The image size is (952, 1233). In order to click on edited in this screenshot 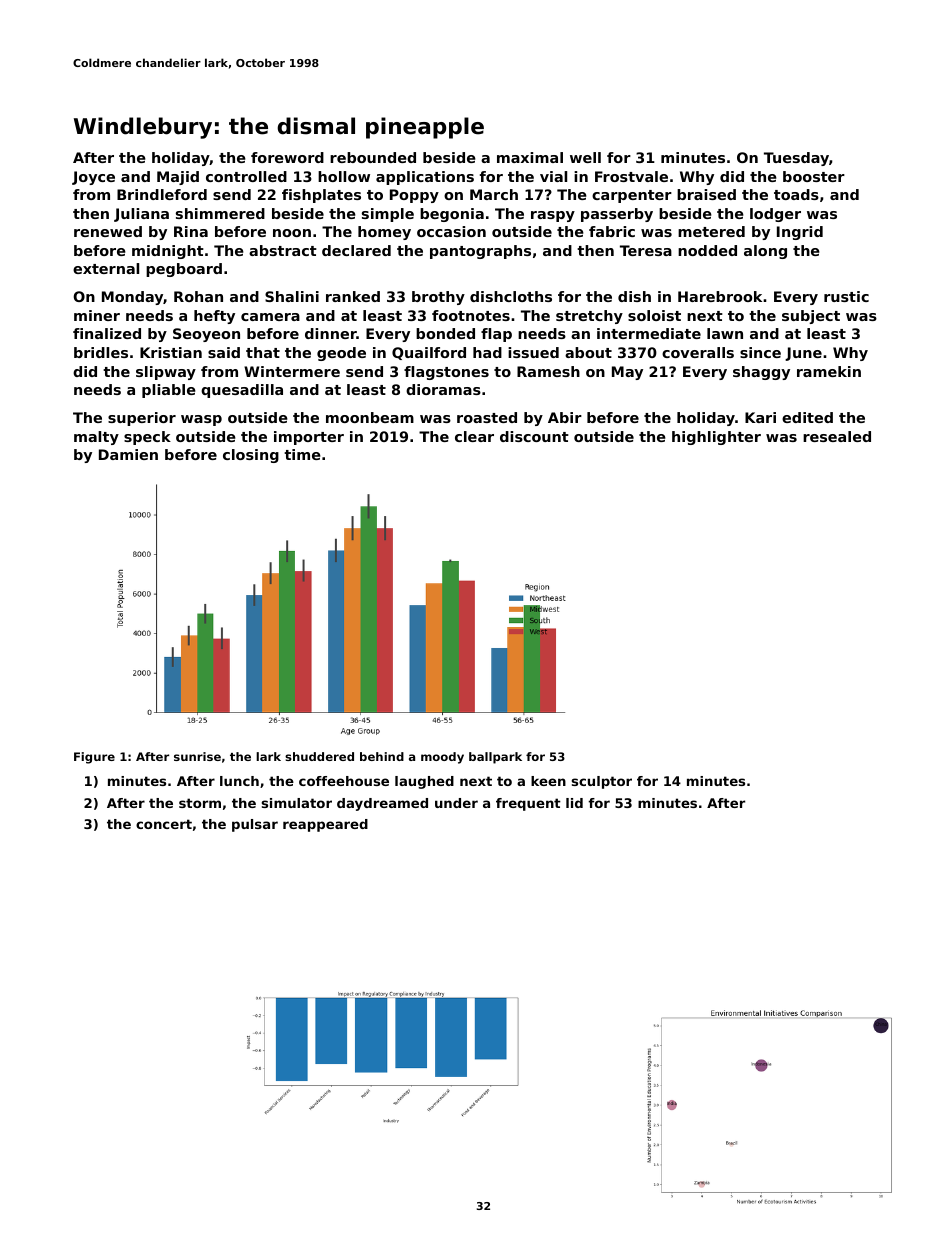, I will do `click(807, 417)`.
